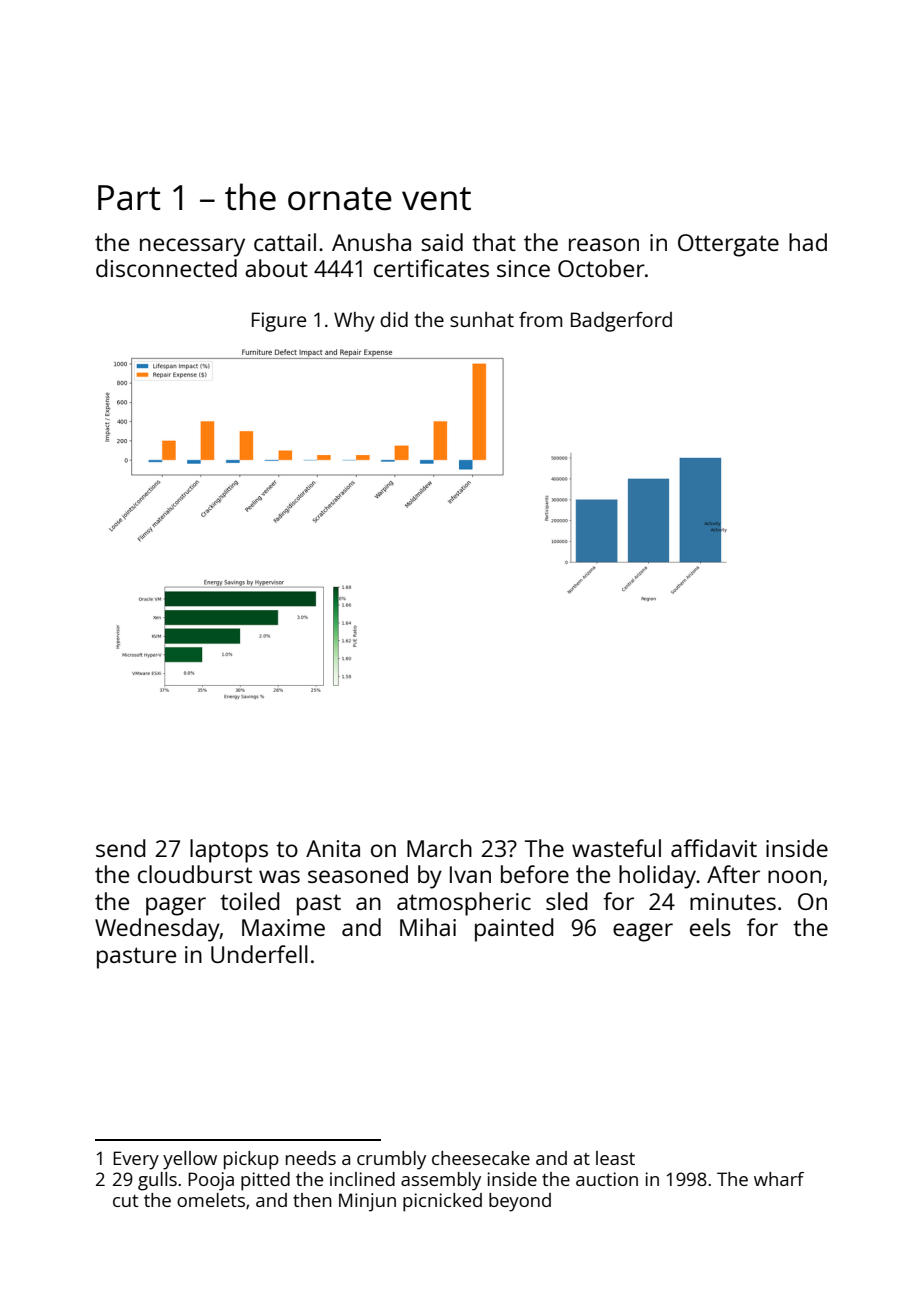  Describe the element at coordinates (250, 901) in the screenshot. I see `toiled` at that location.
